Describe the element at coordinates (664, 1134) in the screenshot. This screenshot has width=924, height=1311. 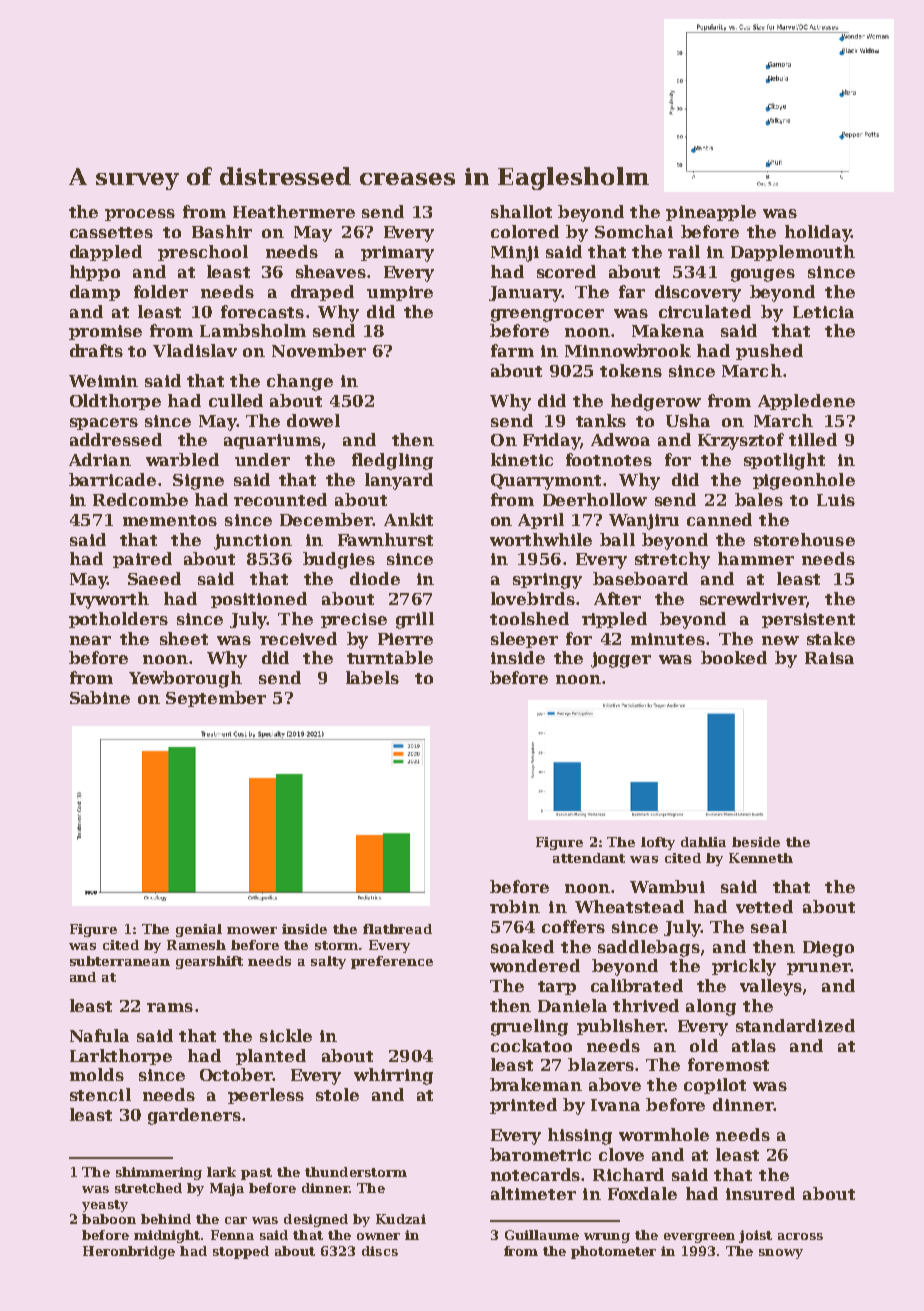
I see `wormhole` at that location.
